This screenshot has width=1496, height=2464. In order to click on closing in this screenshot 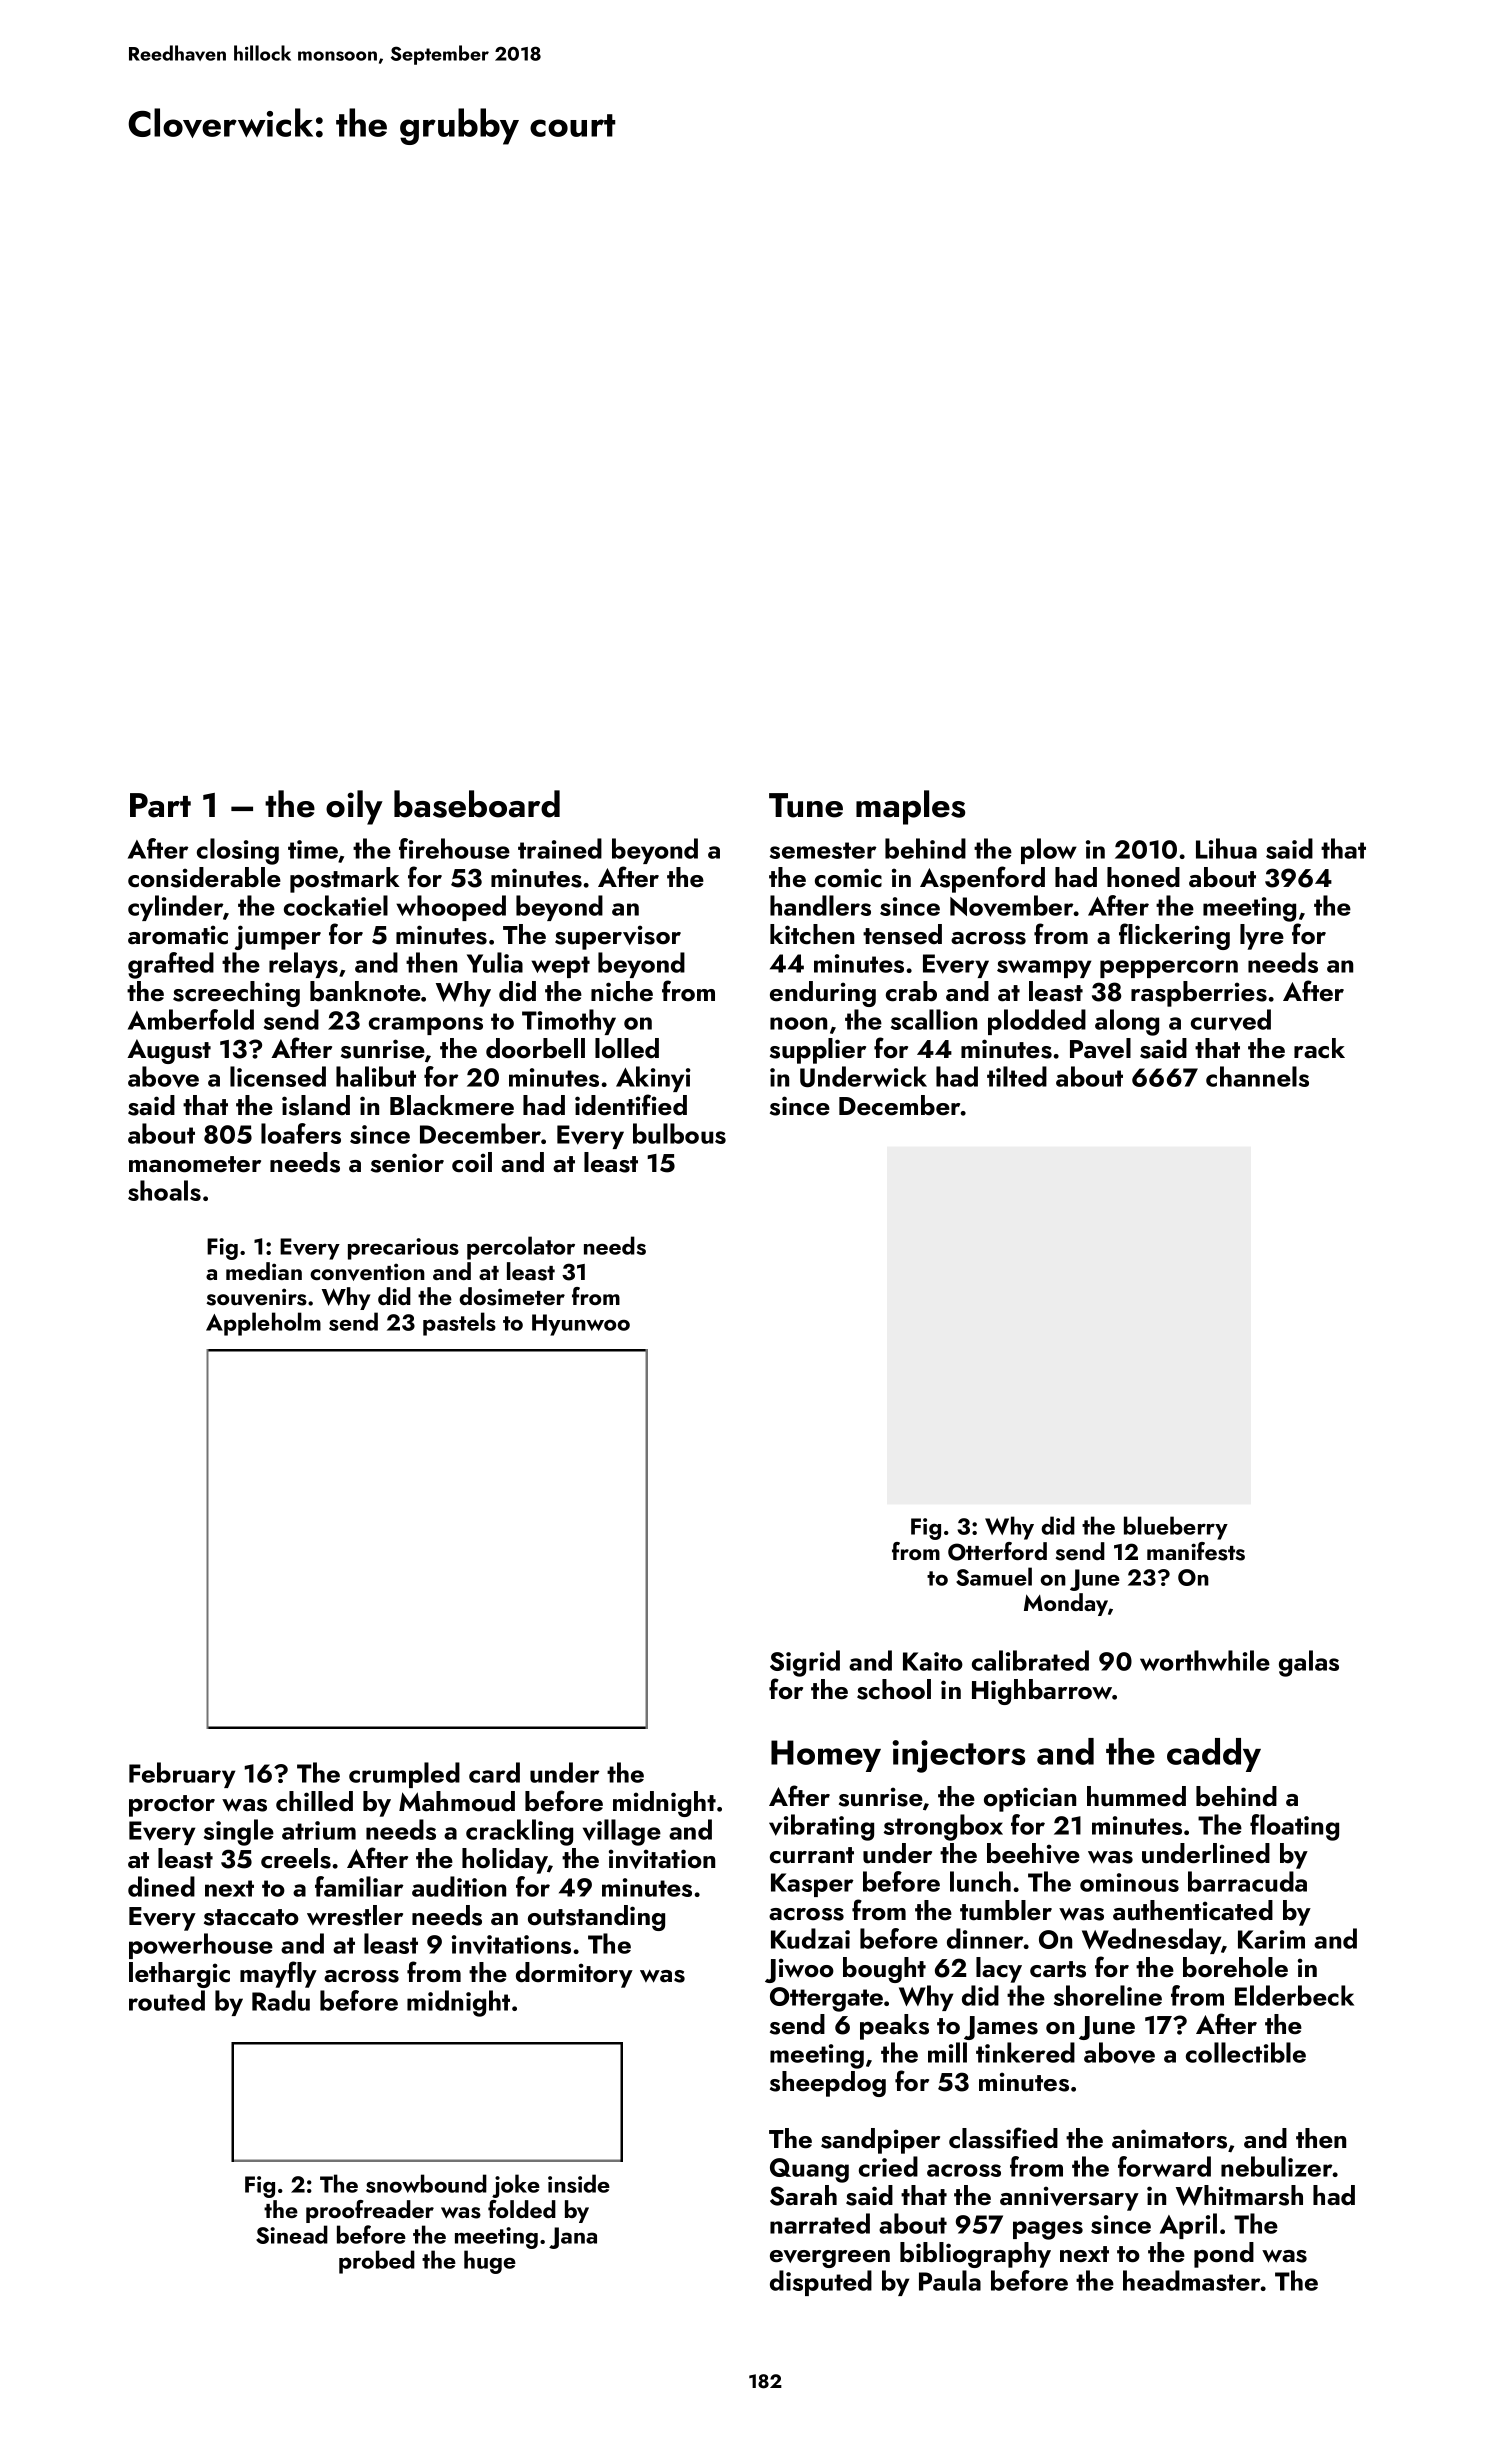, I will do `click(238, 851)`.
